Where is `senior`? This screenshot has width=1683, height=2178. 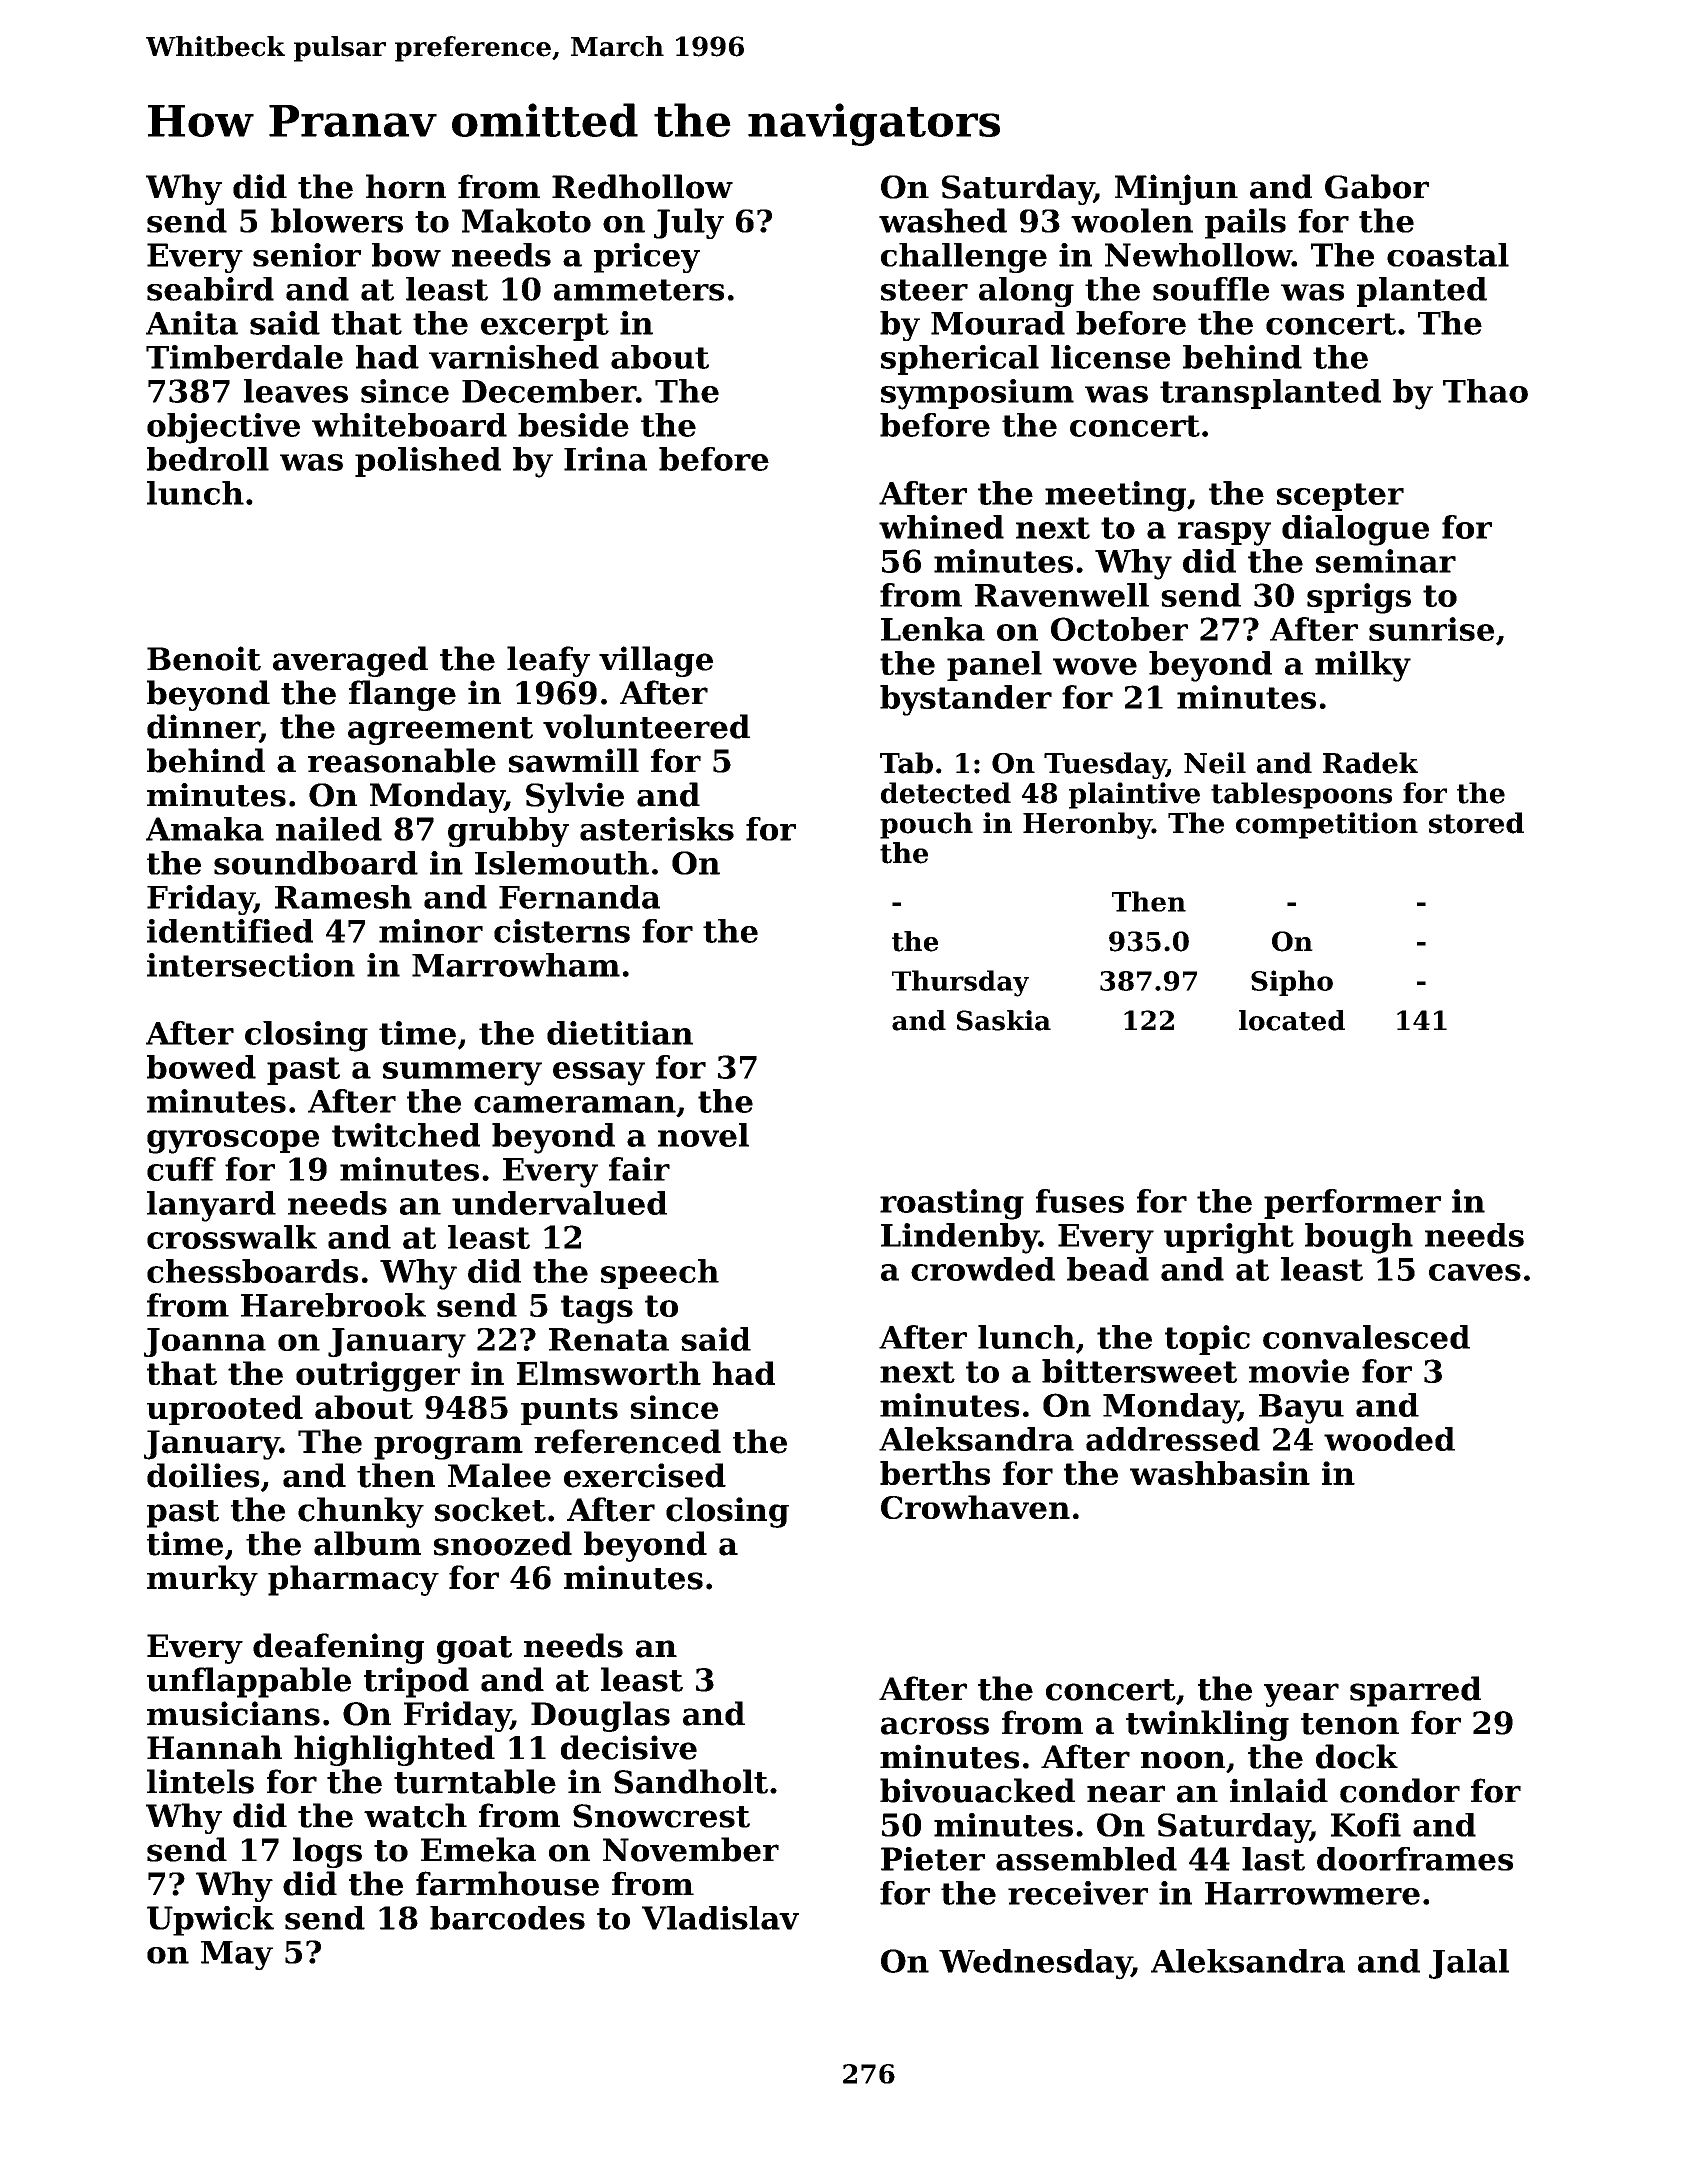 senior is located at coordinates (307, 255).
